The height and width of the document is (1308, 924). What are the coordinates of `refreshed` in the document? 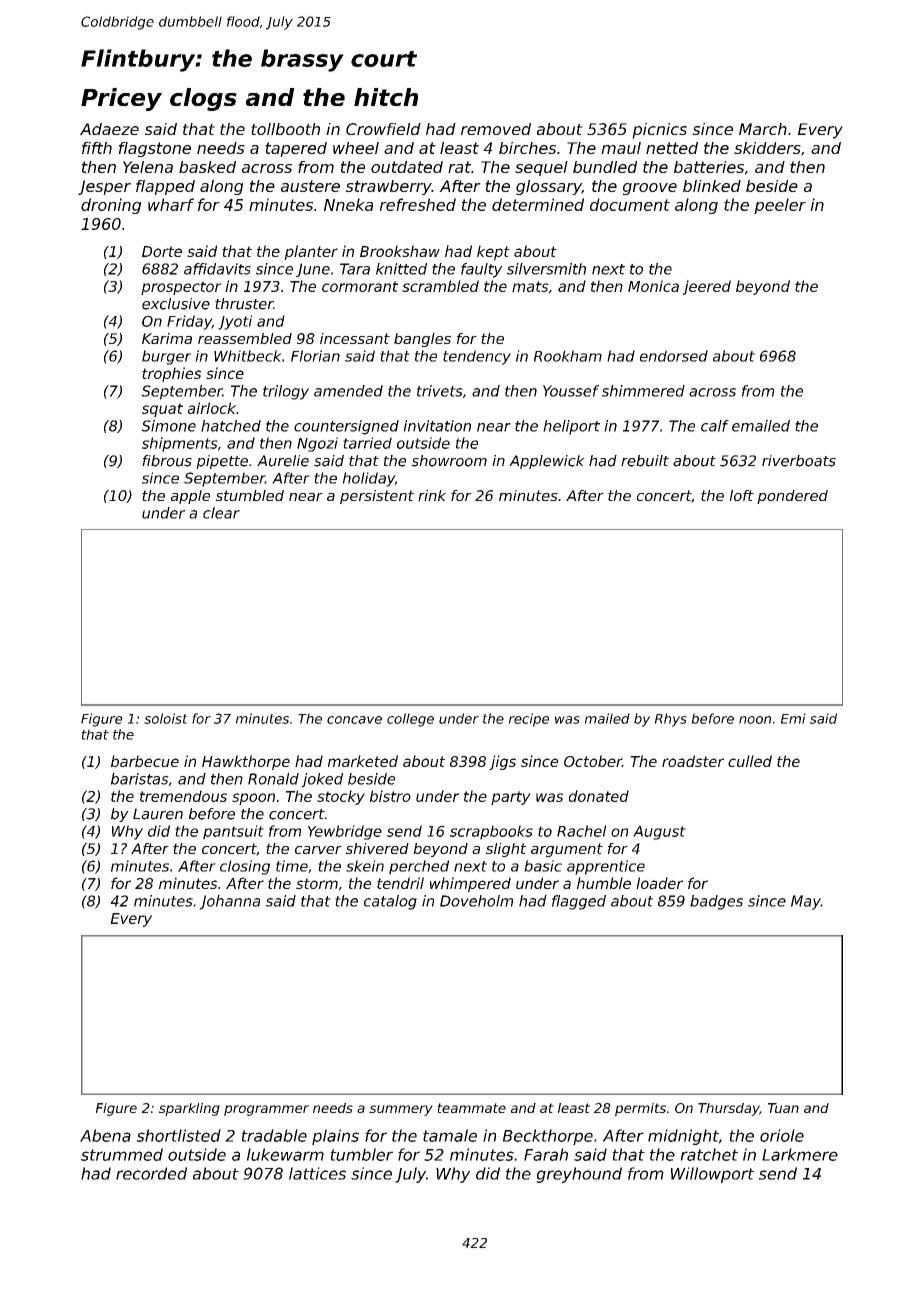 It's located at (418, 204).
